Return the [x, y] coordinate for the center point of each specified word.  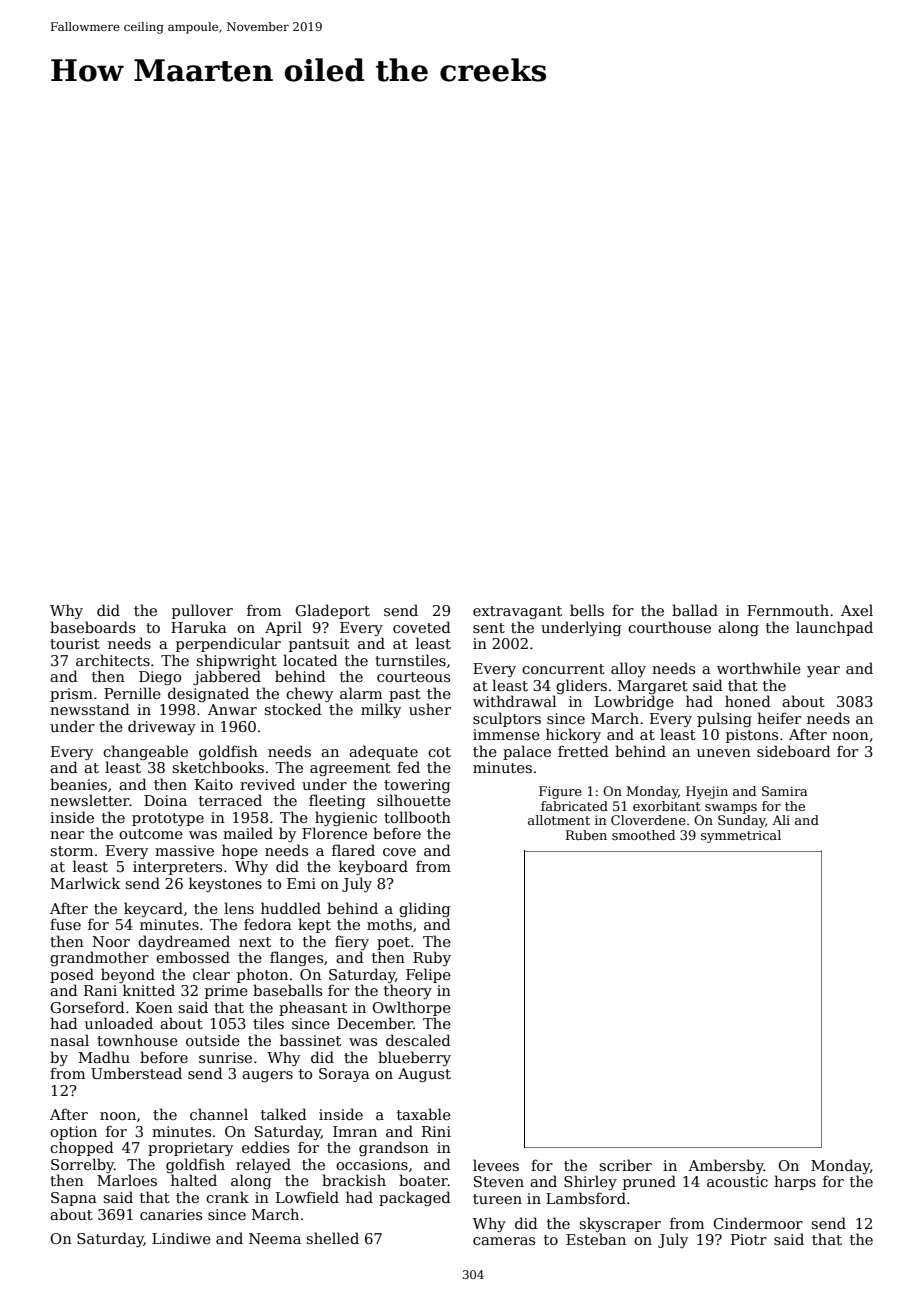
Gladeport [332, 611]
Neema [275, 1238]
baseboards [92, 627]
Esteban [596, 1239]
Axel [857, 610]
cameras [504, 1241]
